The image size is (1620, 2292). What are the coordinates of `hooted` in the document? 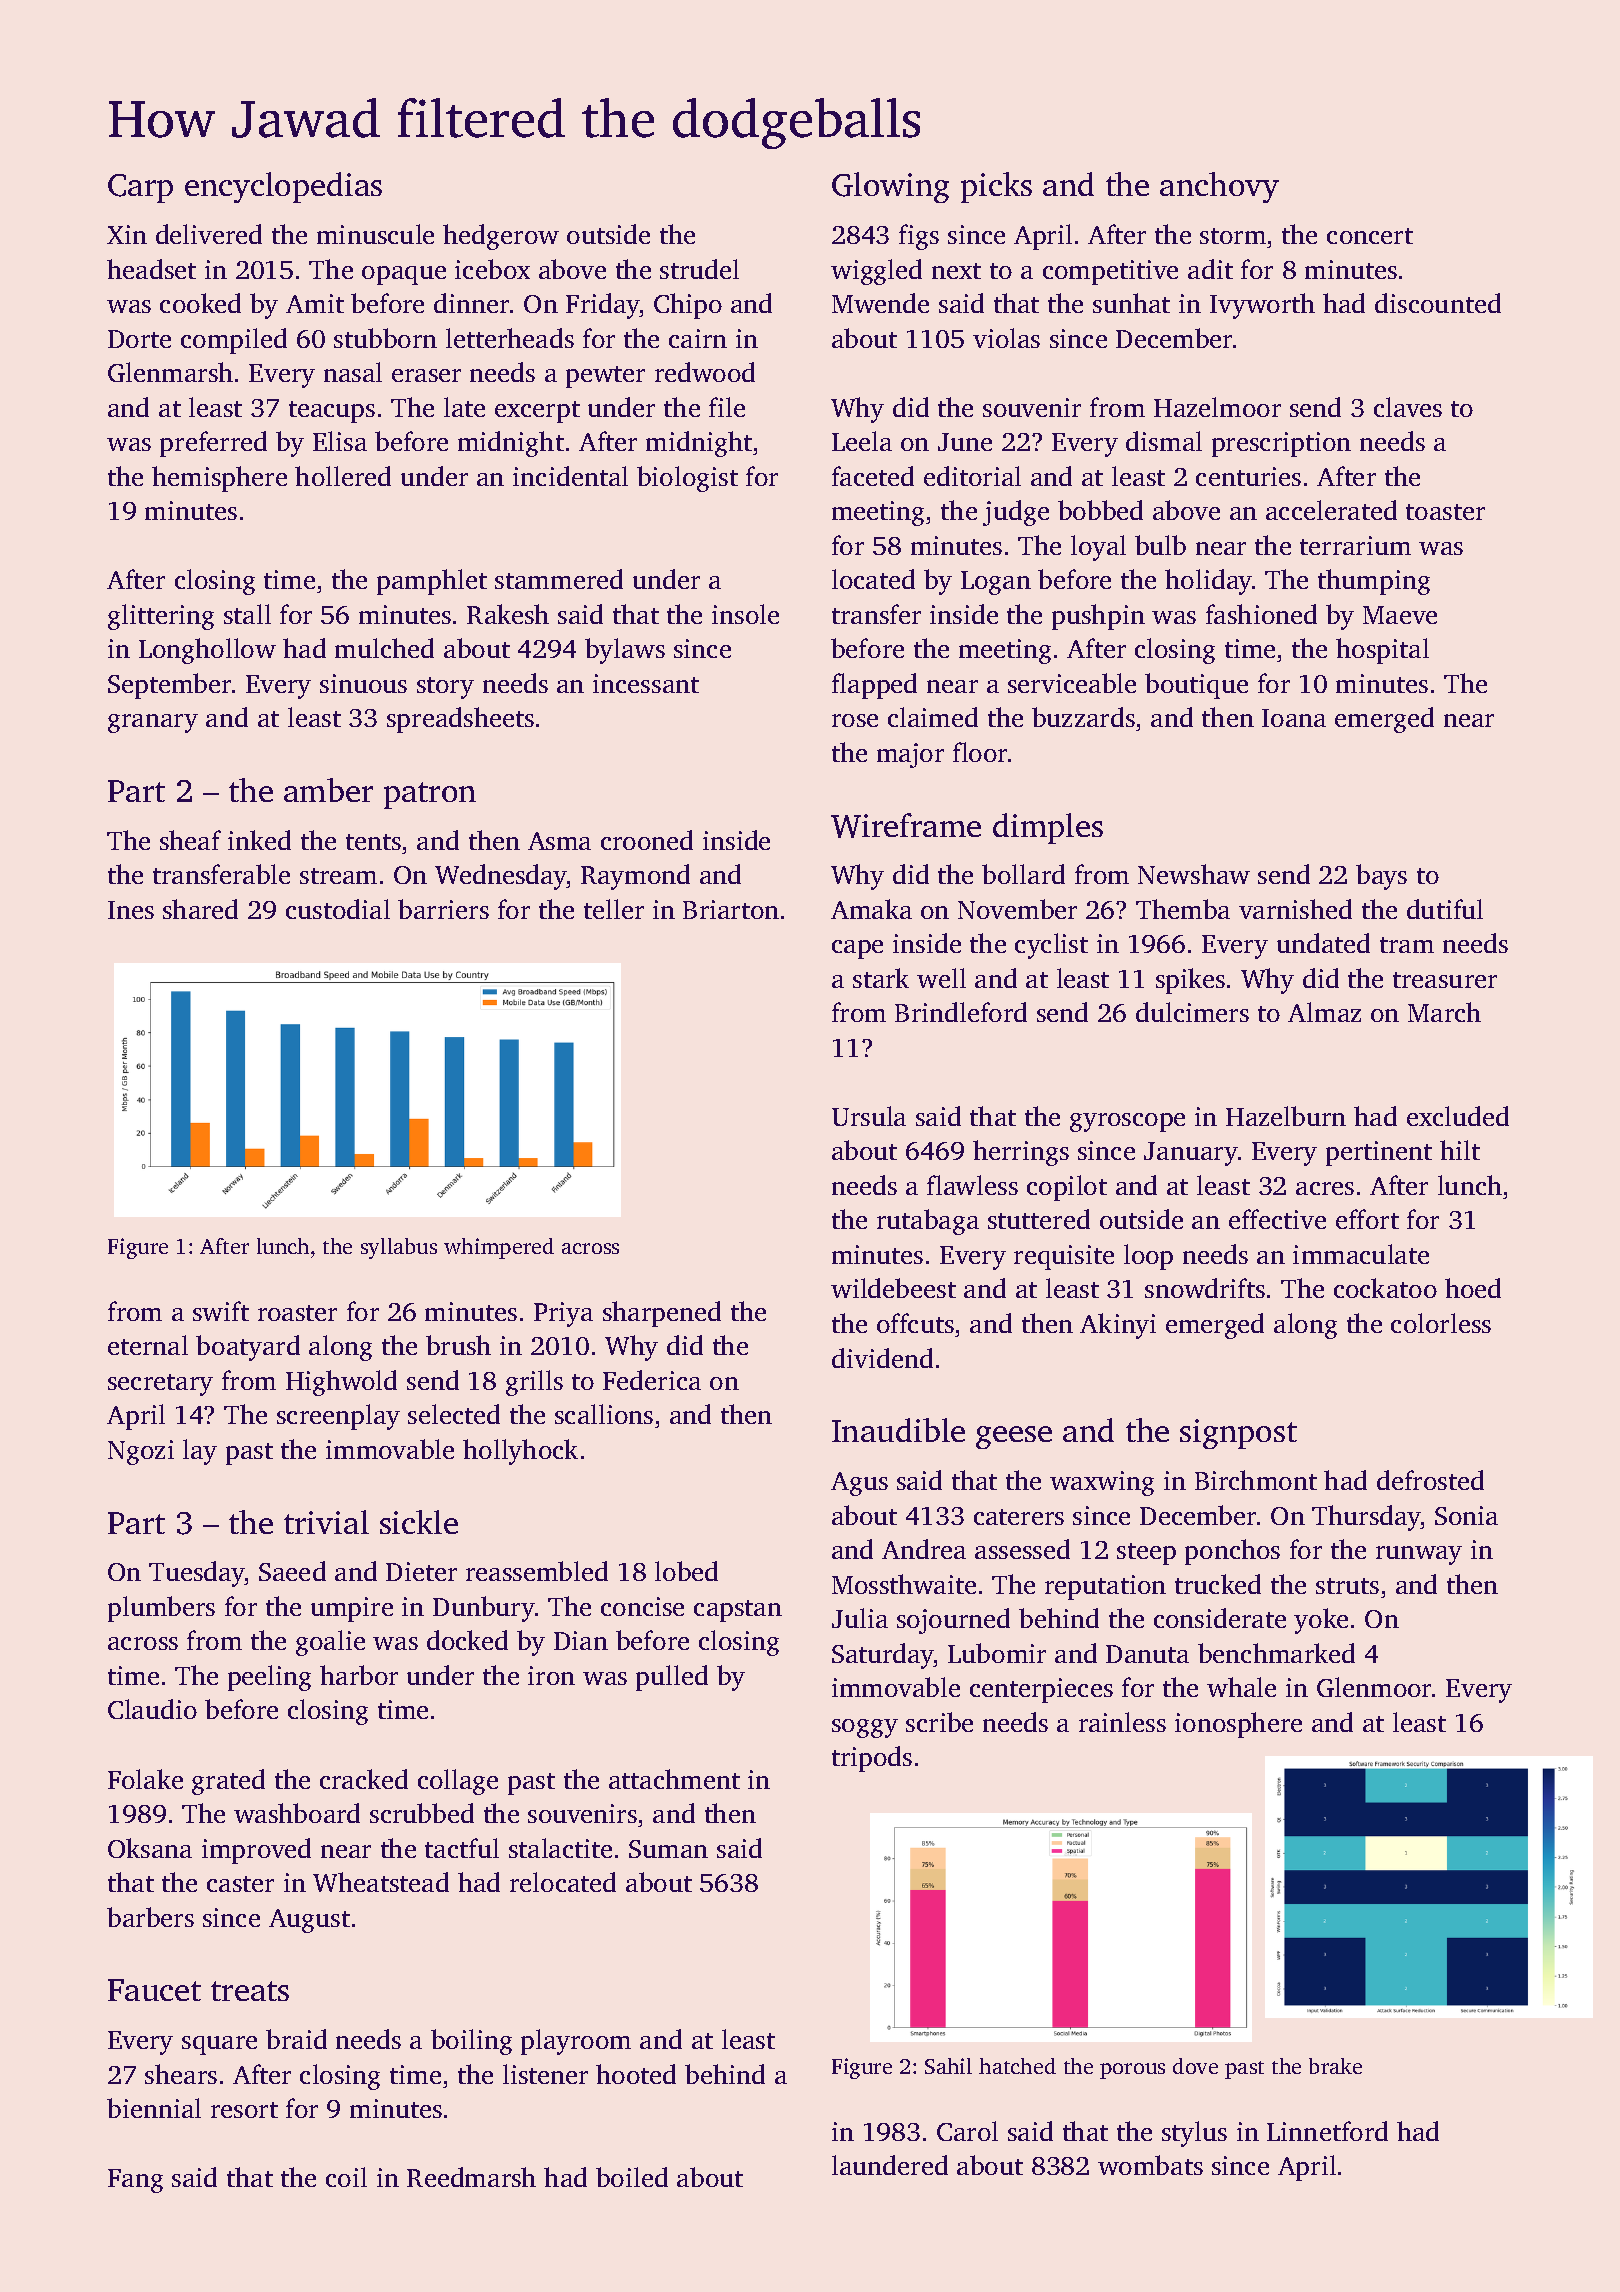 It's located at (636, 2074).
